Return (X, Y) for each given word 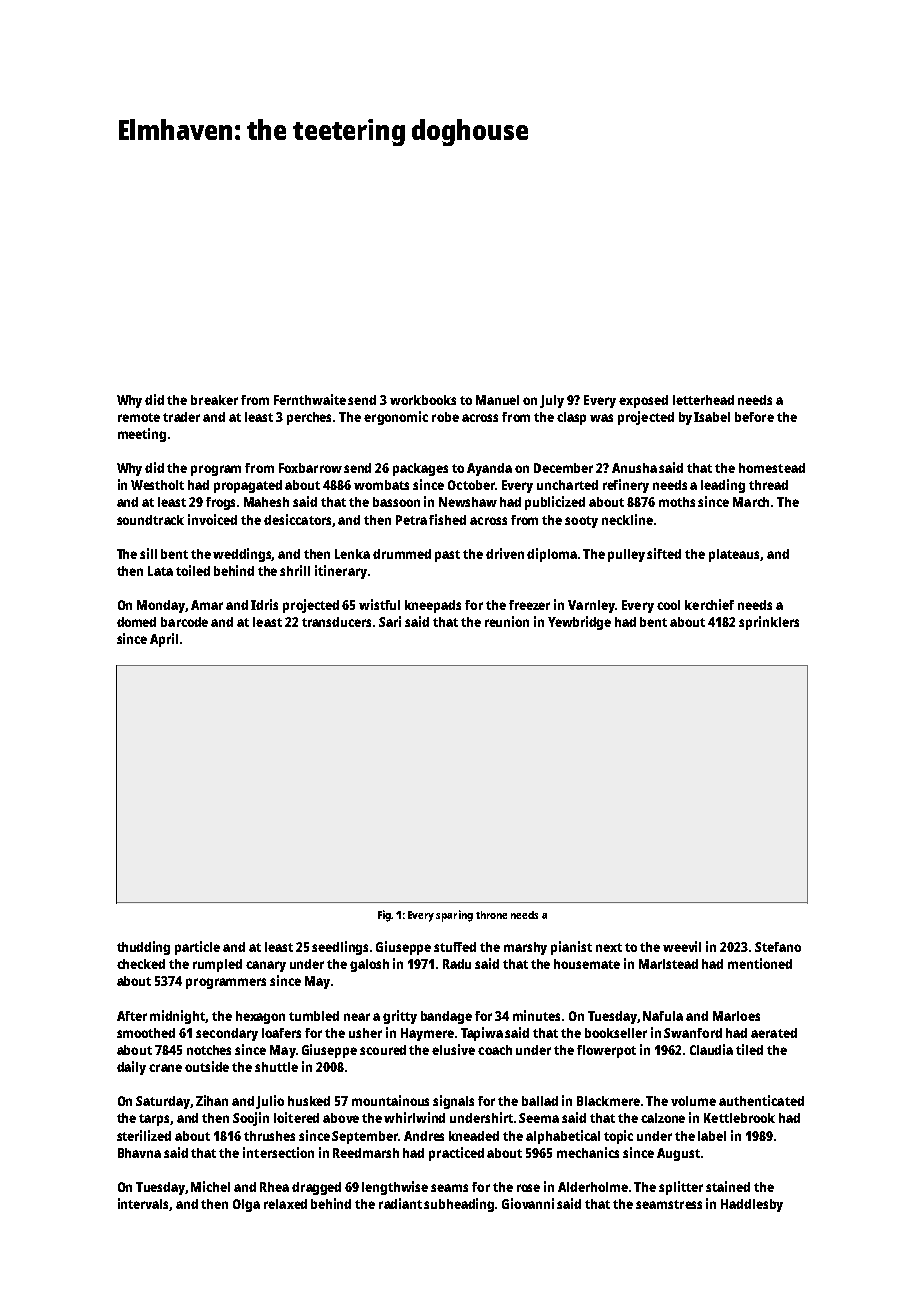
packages (420, 469)
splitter (681, 1188)
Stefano (778, 947)
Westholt (157, 485)
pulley (626, 555)
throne (491, 915)
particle (197, 948)
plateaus (734, 555)
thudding (143, 948)
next (609, 947)
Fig (384, 916)
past (447, 556)
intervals (144, 1204)
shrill (295, 570)
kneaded (474, 1136)
